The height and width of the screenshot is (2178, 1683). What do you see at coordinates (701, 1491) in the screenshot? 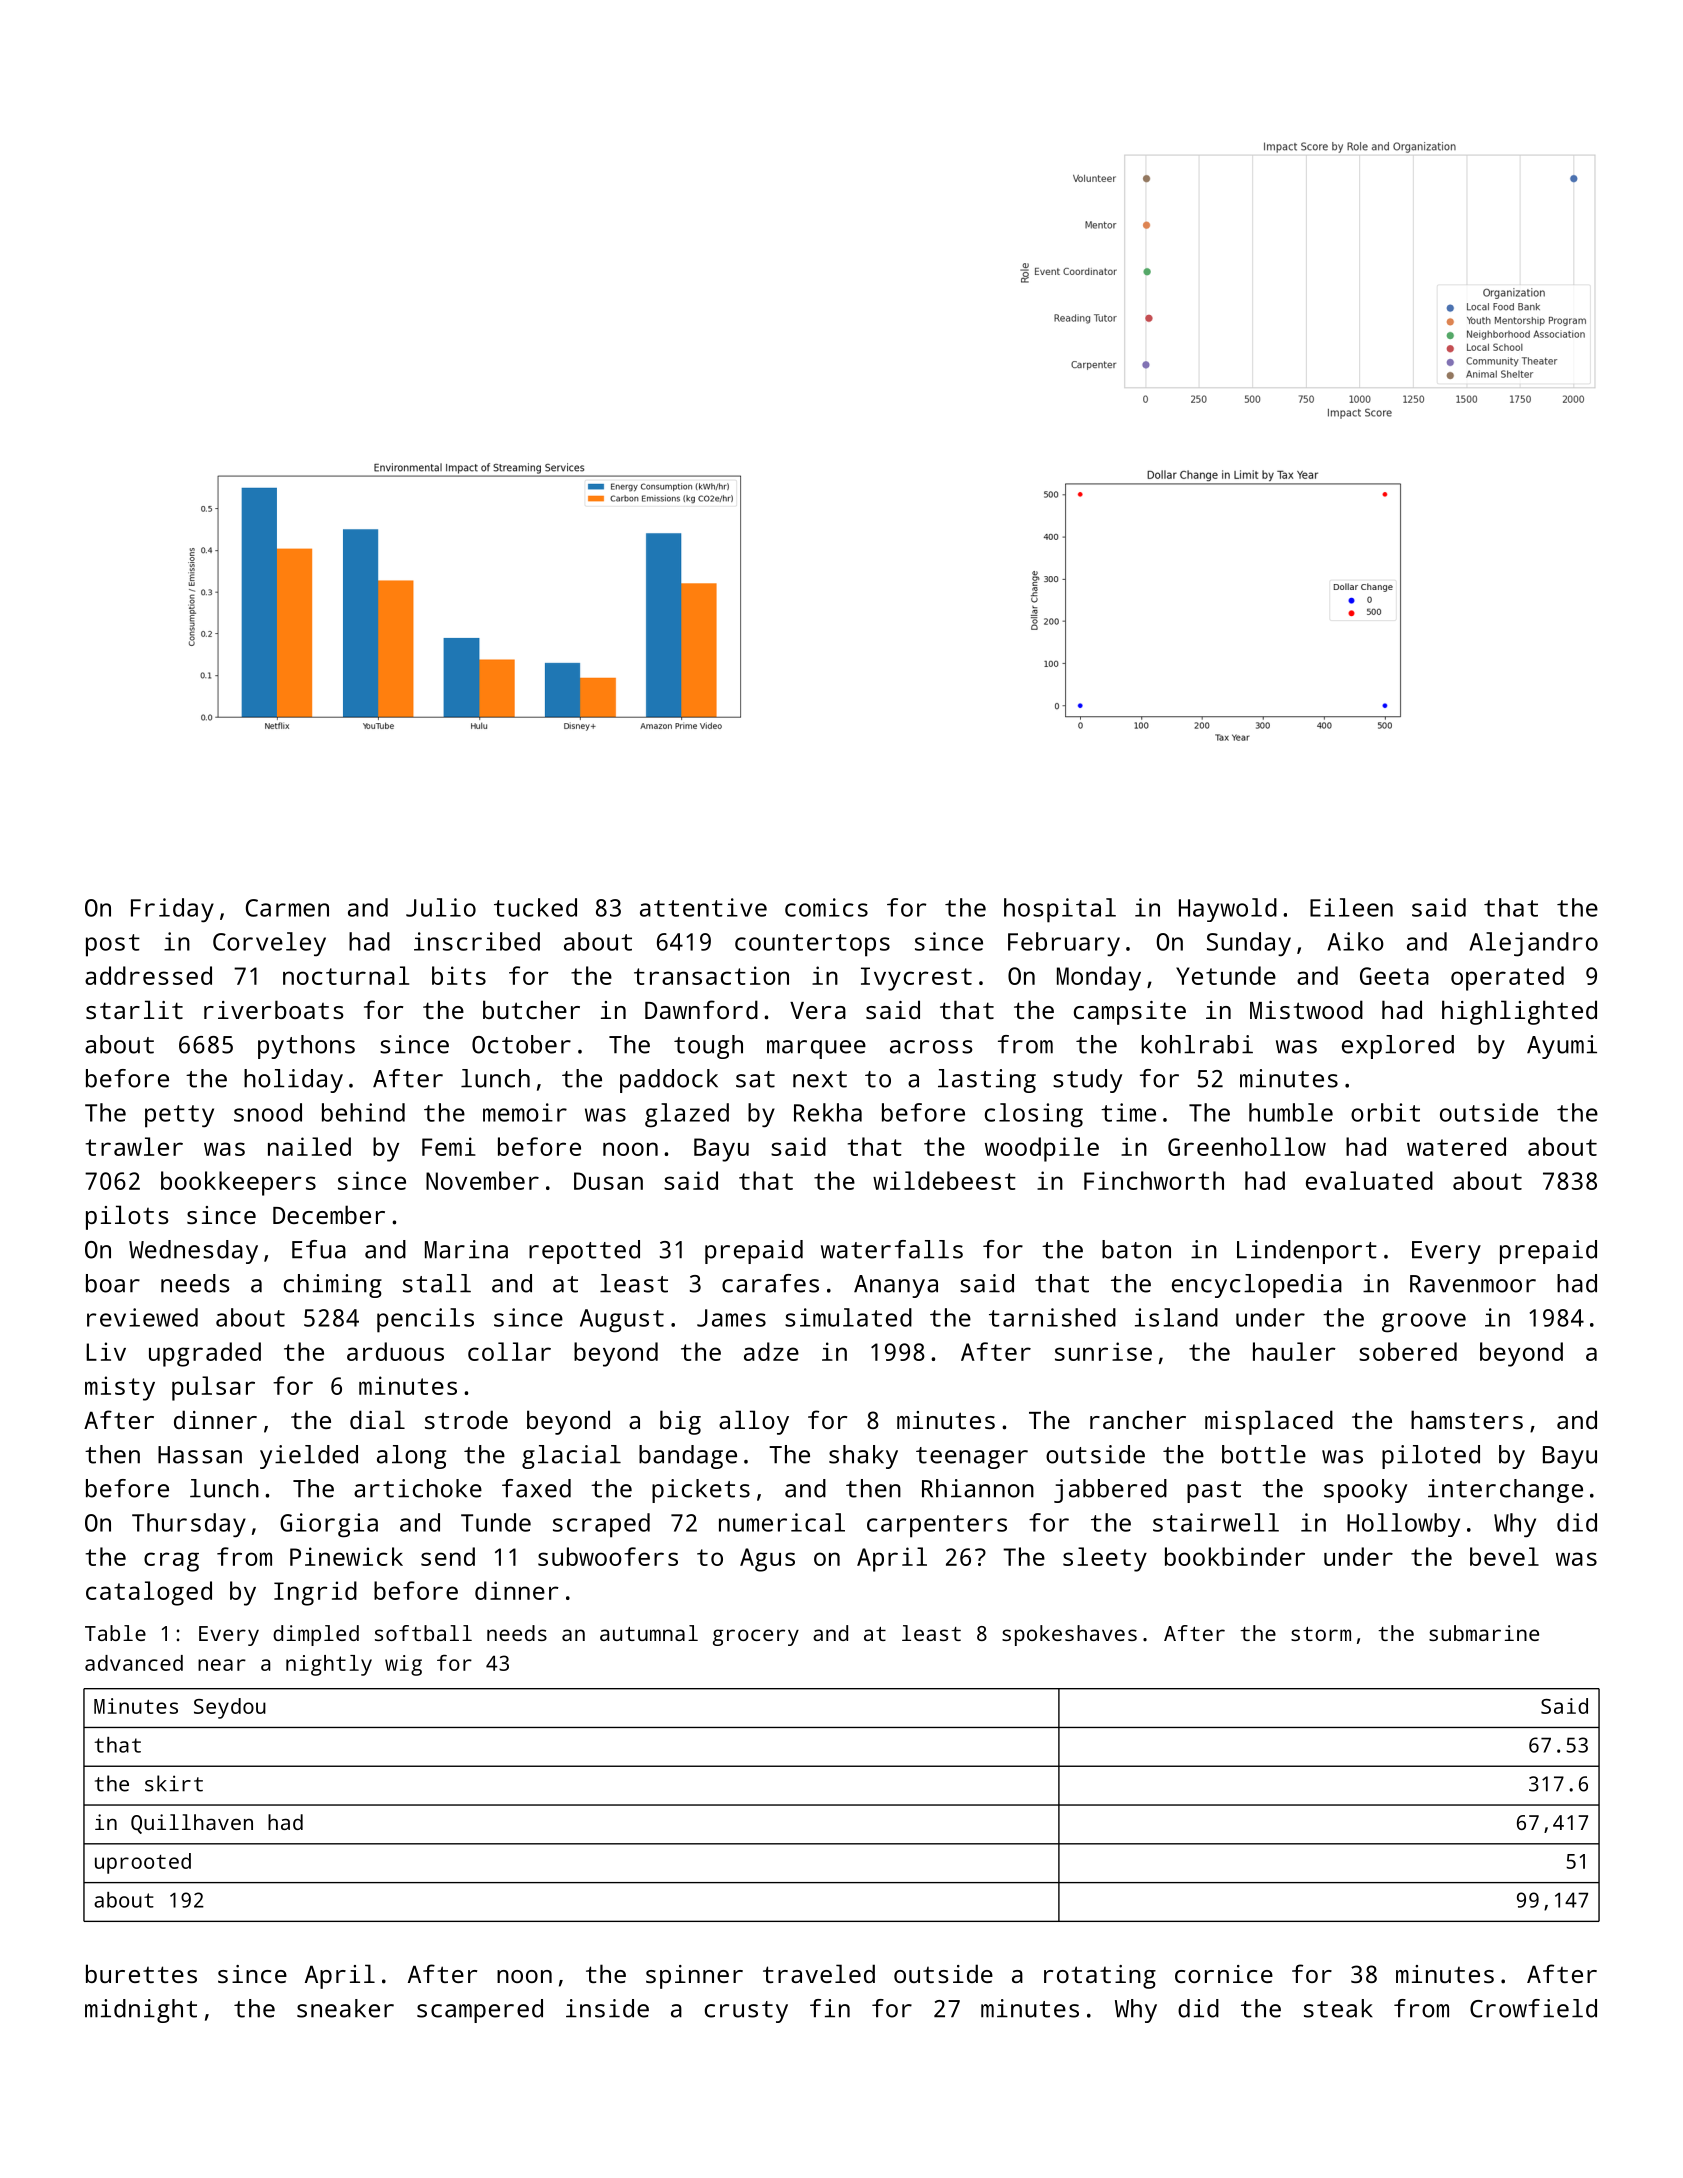
I see `pickets` at bounding box center [701, 1491].
